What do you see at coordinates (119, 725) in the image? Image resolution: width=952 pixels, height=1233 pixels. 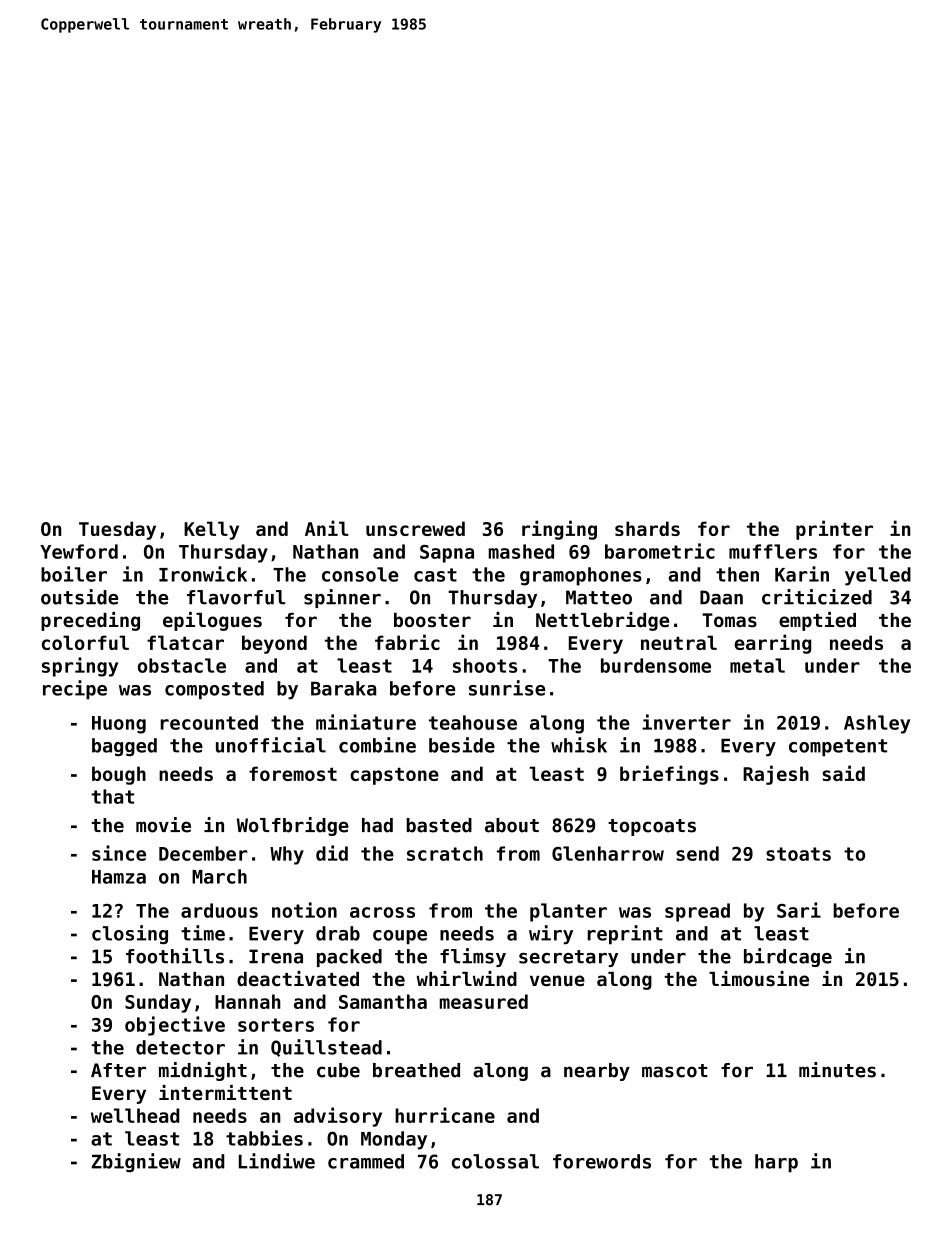 I see `Huong` at bounding box center [119, 725].
